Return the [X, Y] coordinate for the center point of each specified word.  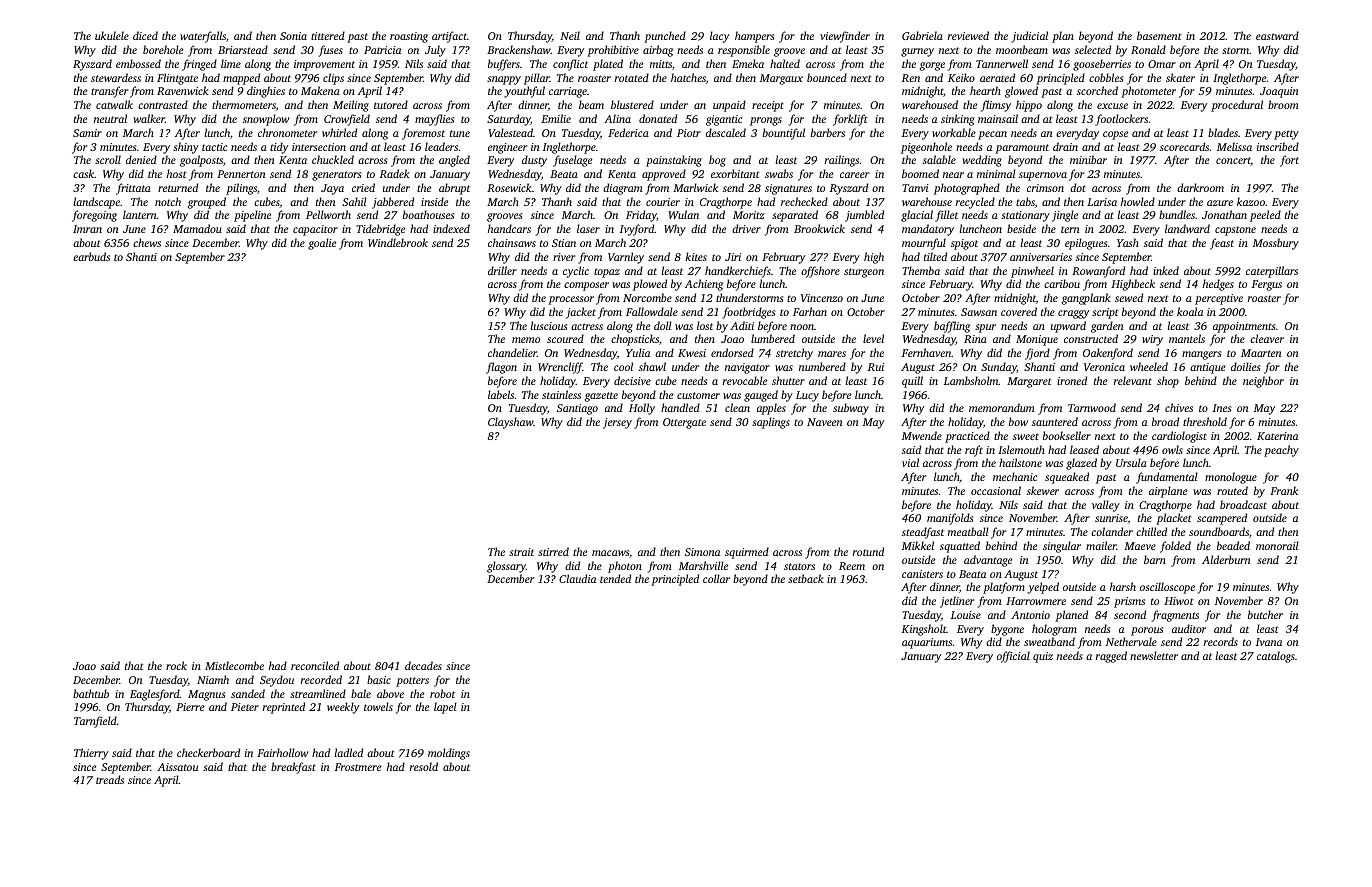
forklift [850, 120]
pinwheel [1032, 272]
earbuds [91, 256]
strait [521, 552]
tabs [1025, 201]
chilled [1151, 531]
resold [424, 766]
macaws [611, 554]
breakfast [293, 768]
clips [333, 79]
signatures [788, 189]
